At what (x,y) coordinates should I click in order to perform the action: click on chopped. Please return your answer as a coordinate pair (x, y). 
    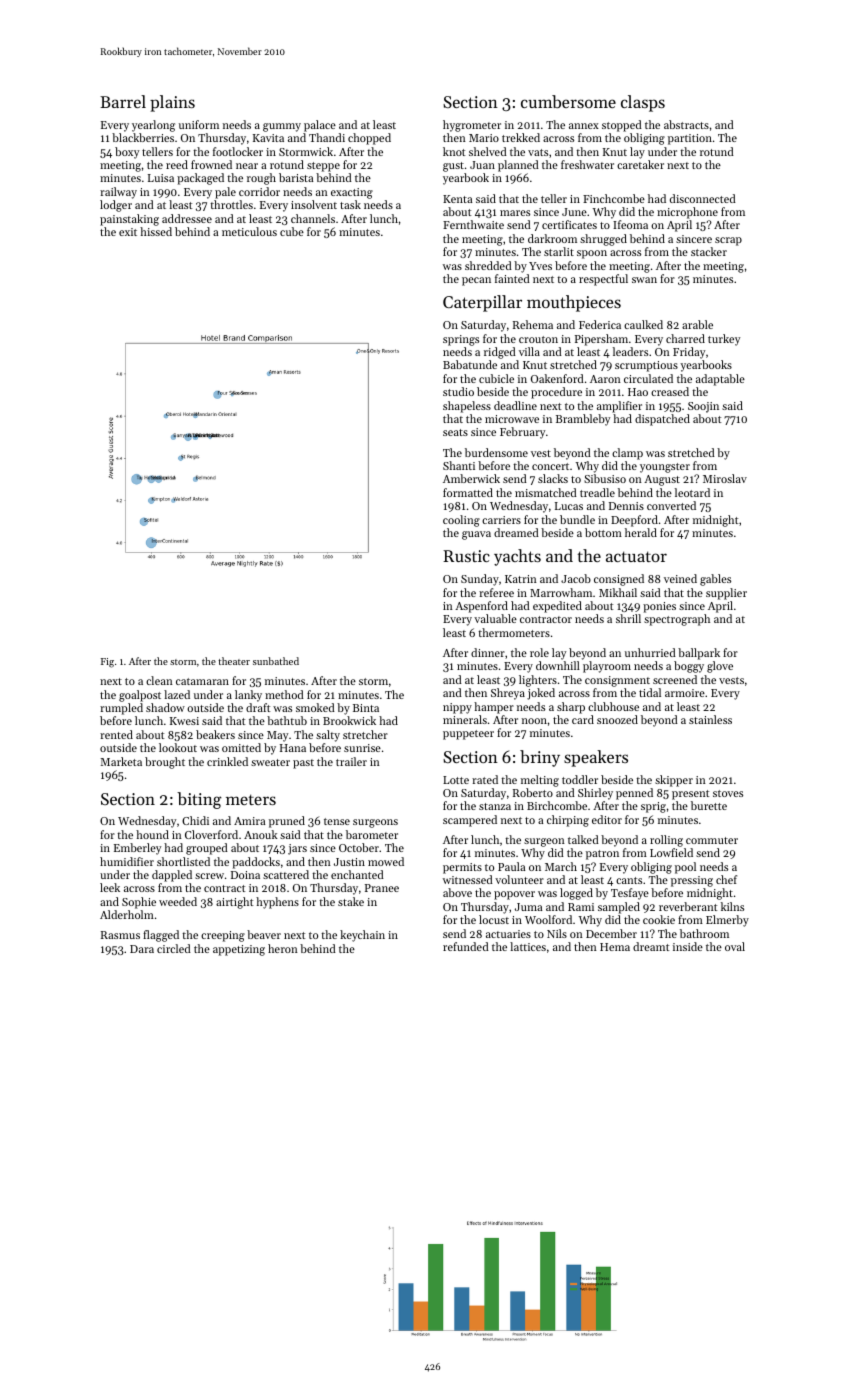
    Looking at the image, I should click on (369, 139).
